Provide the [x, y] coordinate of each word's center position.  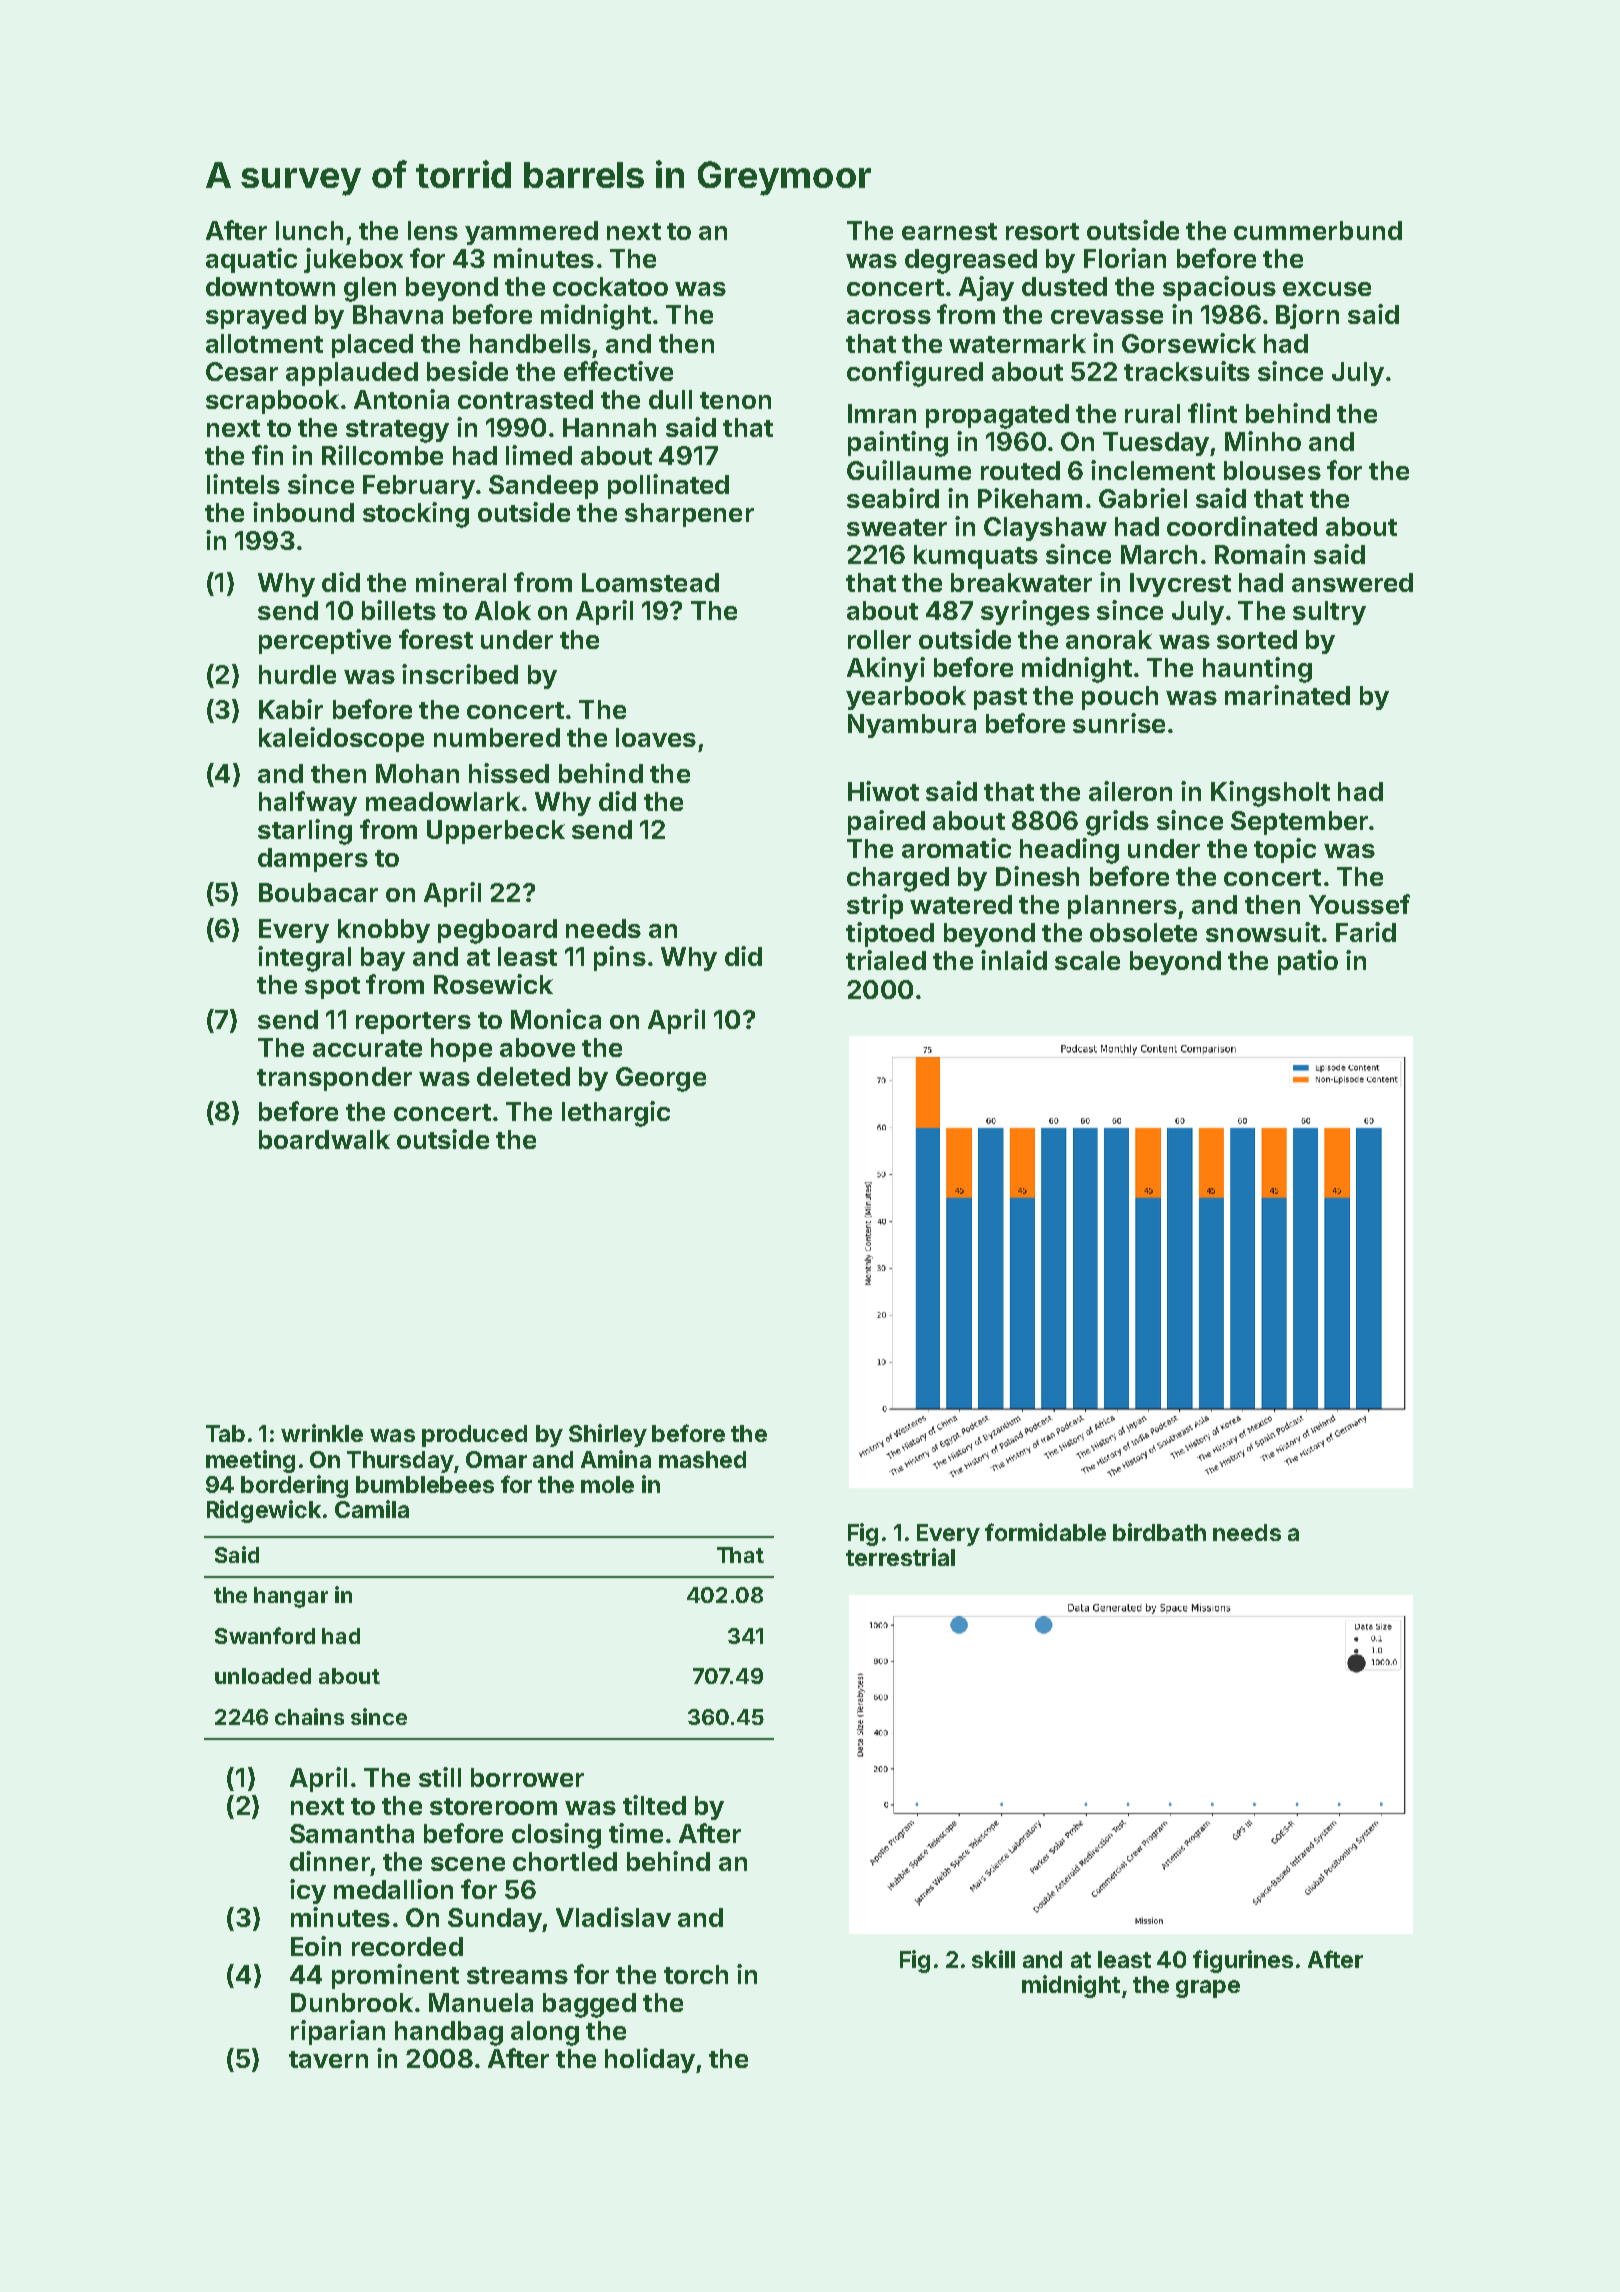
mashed [702, 1459]
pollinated [668, 486]
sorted [1257, 639]
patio [1308, 962]
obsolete [1143, 932]
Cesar [242, 371]
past [1000, 699]
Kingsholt [1270, 794]
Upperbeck [496, 832]
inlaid [1014, 960]
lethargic [616, 1114]
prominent [395, 1976]
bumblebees [425, 1484]
